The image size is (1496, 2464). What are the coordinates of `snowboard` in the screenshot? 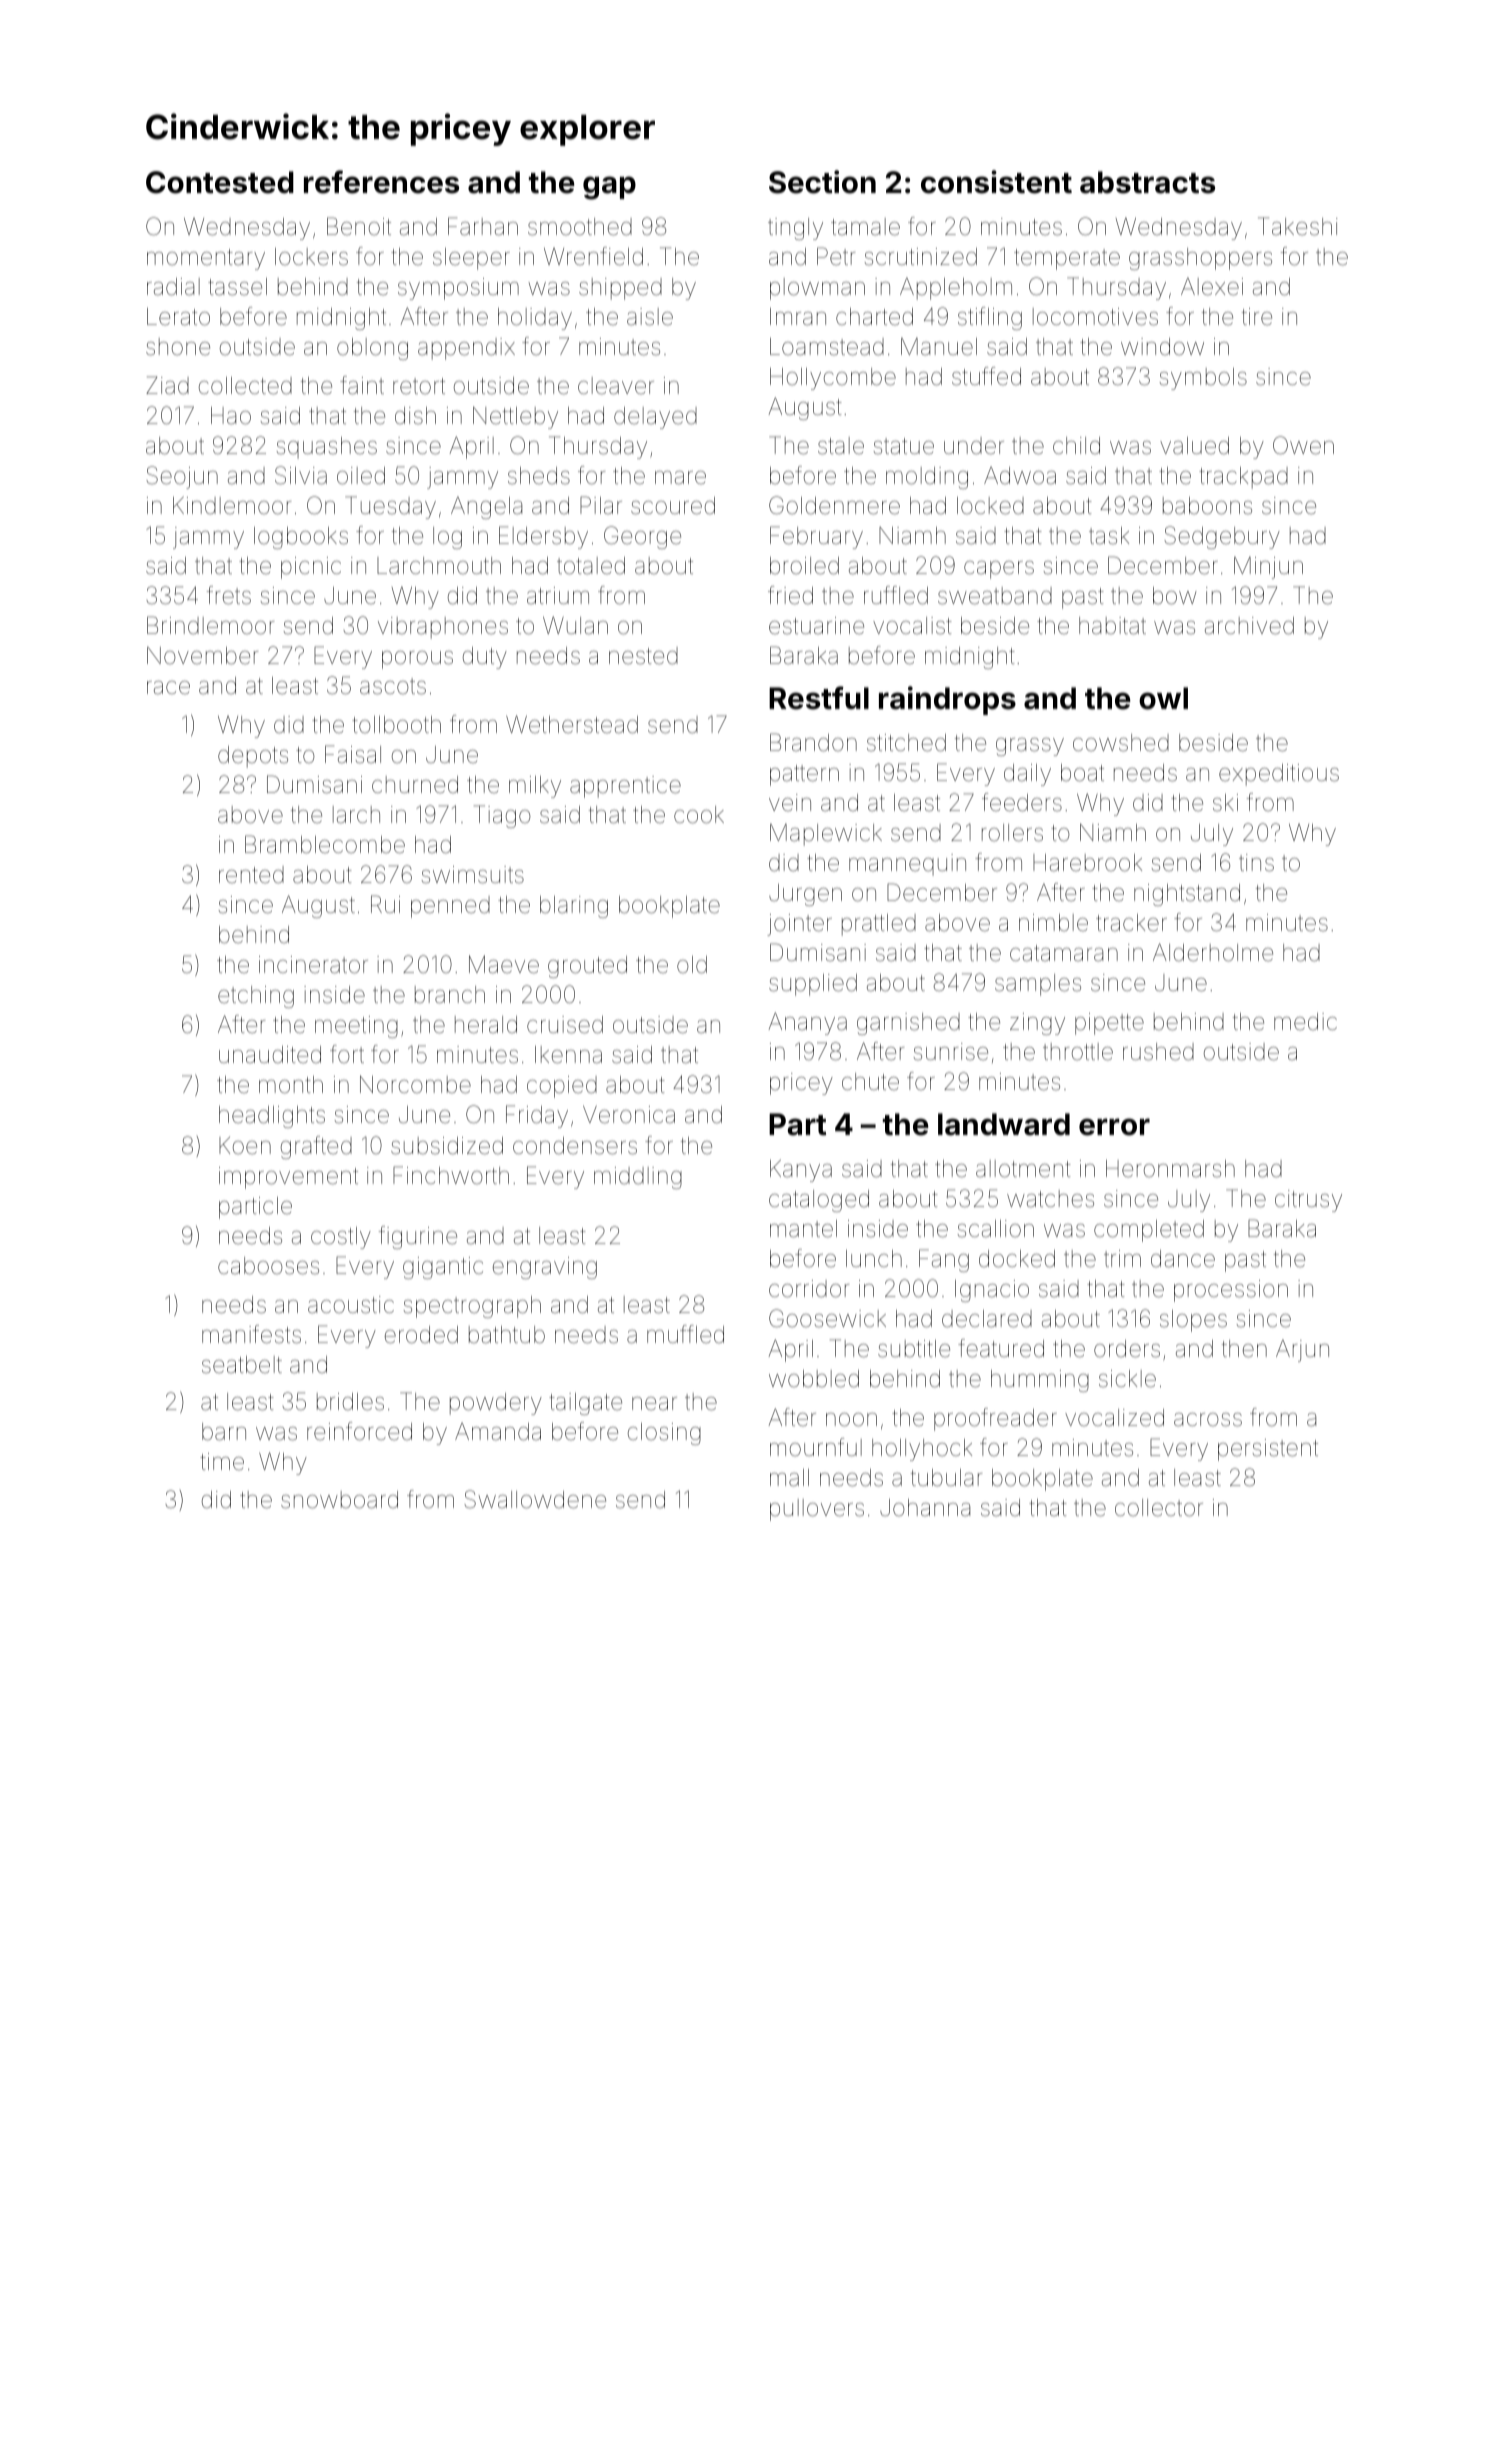 It's located at (339, 1500).
